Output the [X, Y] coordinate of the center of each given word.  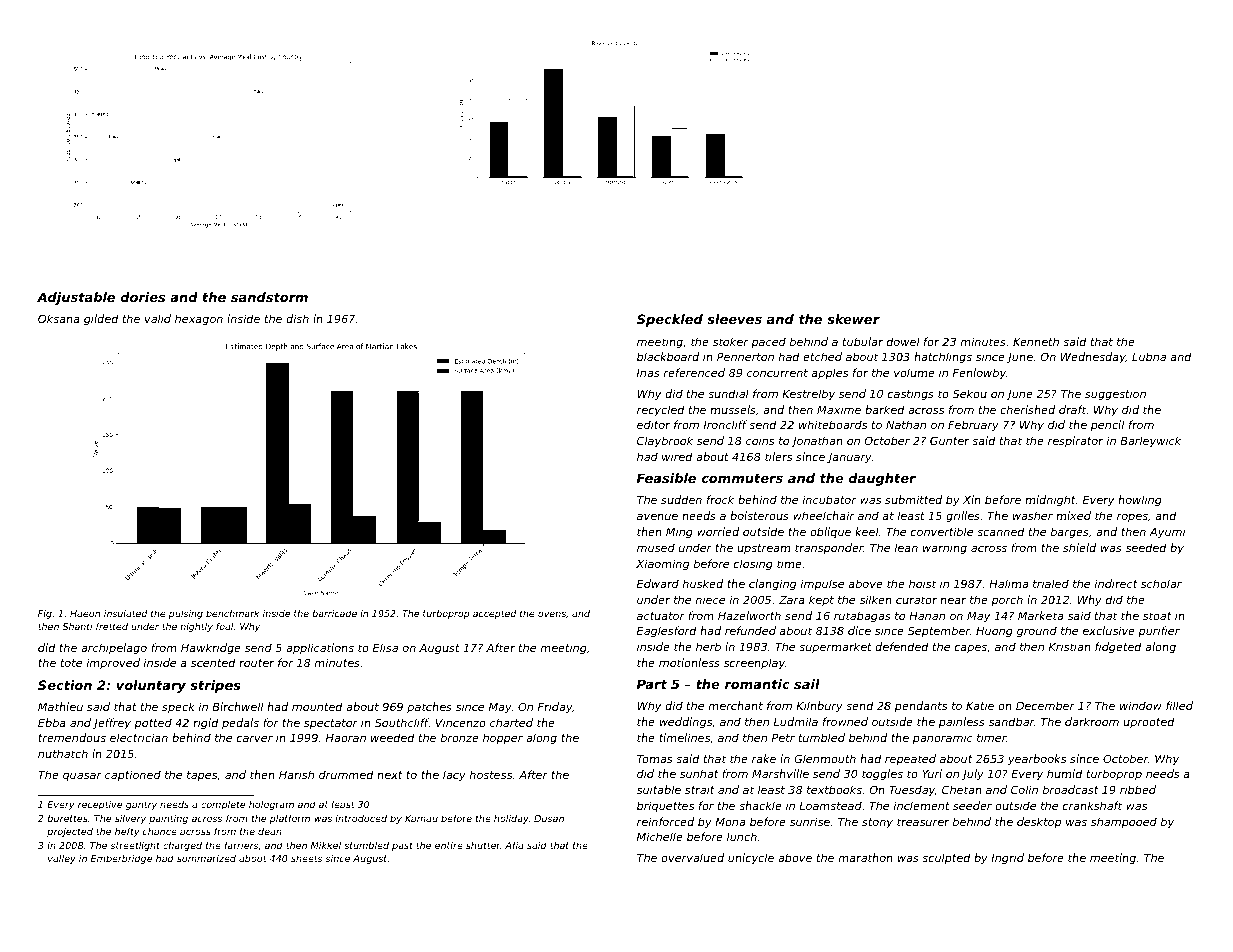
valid [158, 318]
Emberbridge [121, 859]
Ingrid [1007, 859]
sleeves [734, 319]
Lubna [1149, 356]
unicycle [751, 859]
